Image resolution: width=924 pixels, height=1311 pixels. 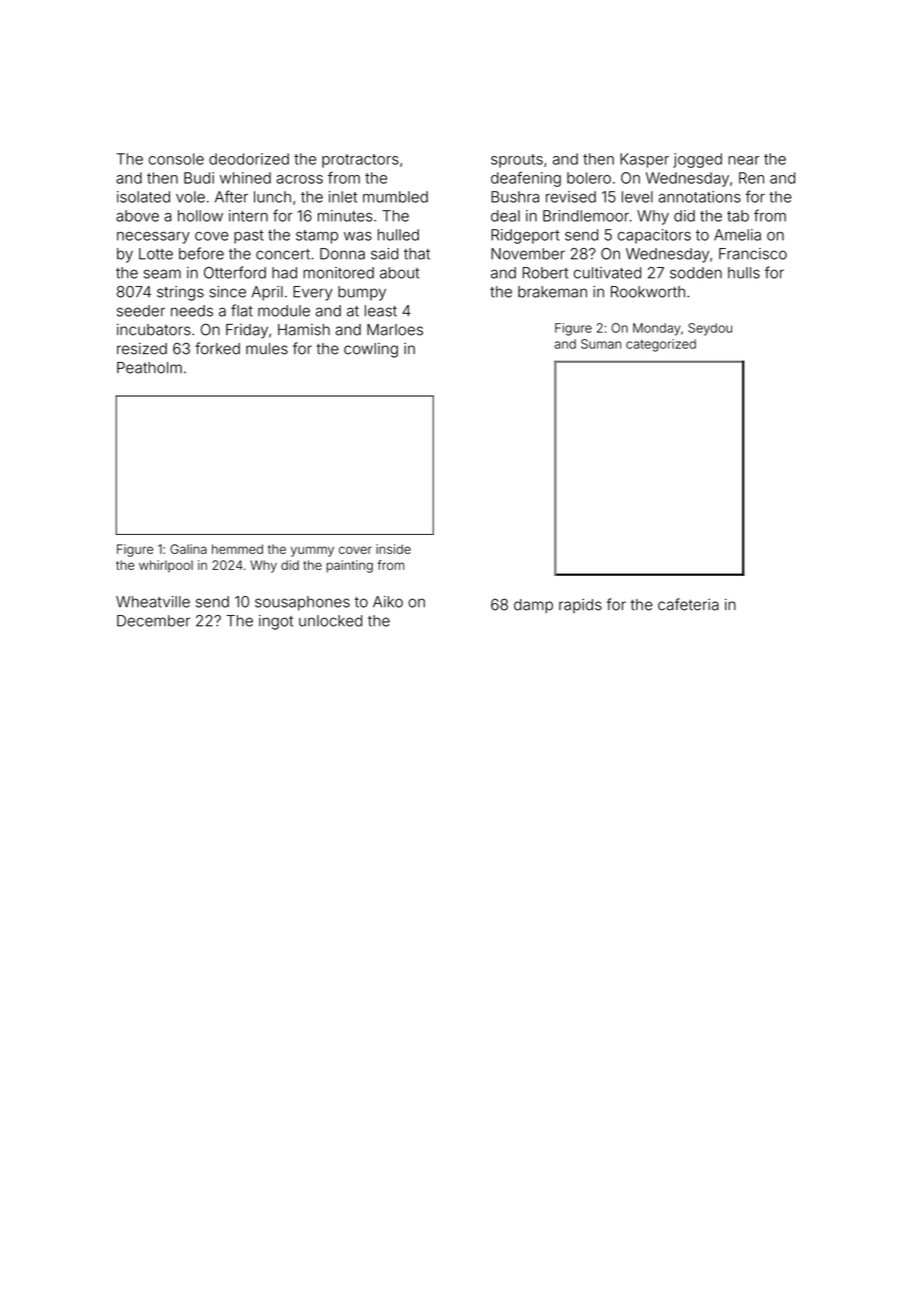 I want to click on inside, so click(x=393, y=549).
